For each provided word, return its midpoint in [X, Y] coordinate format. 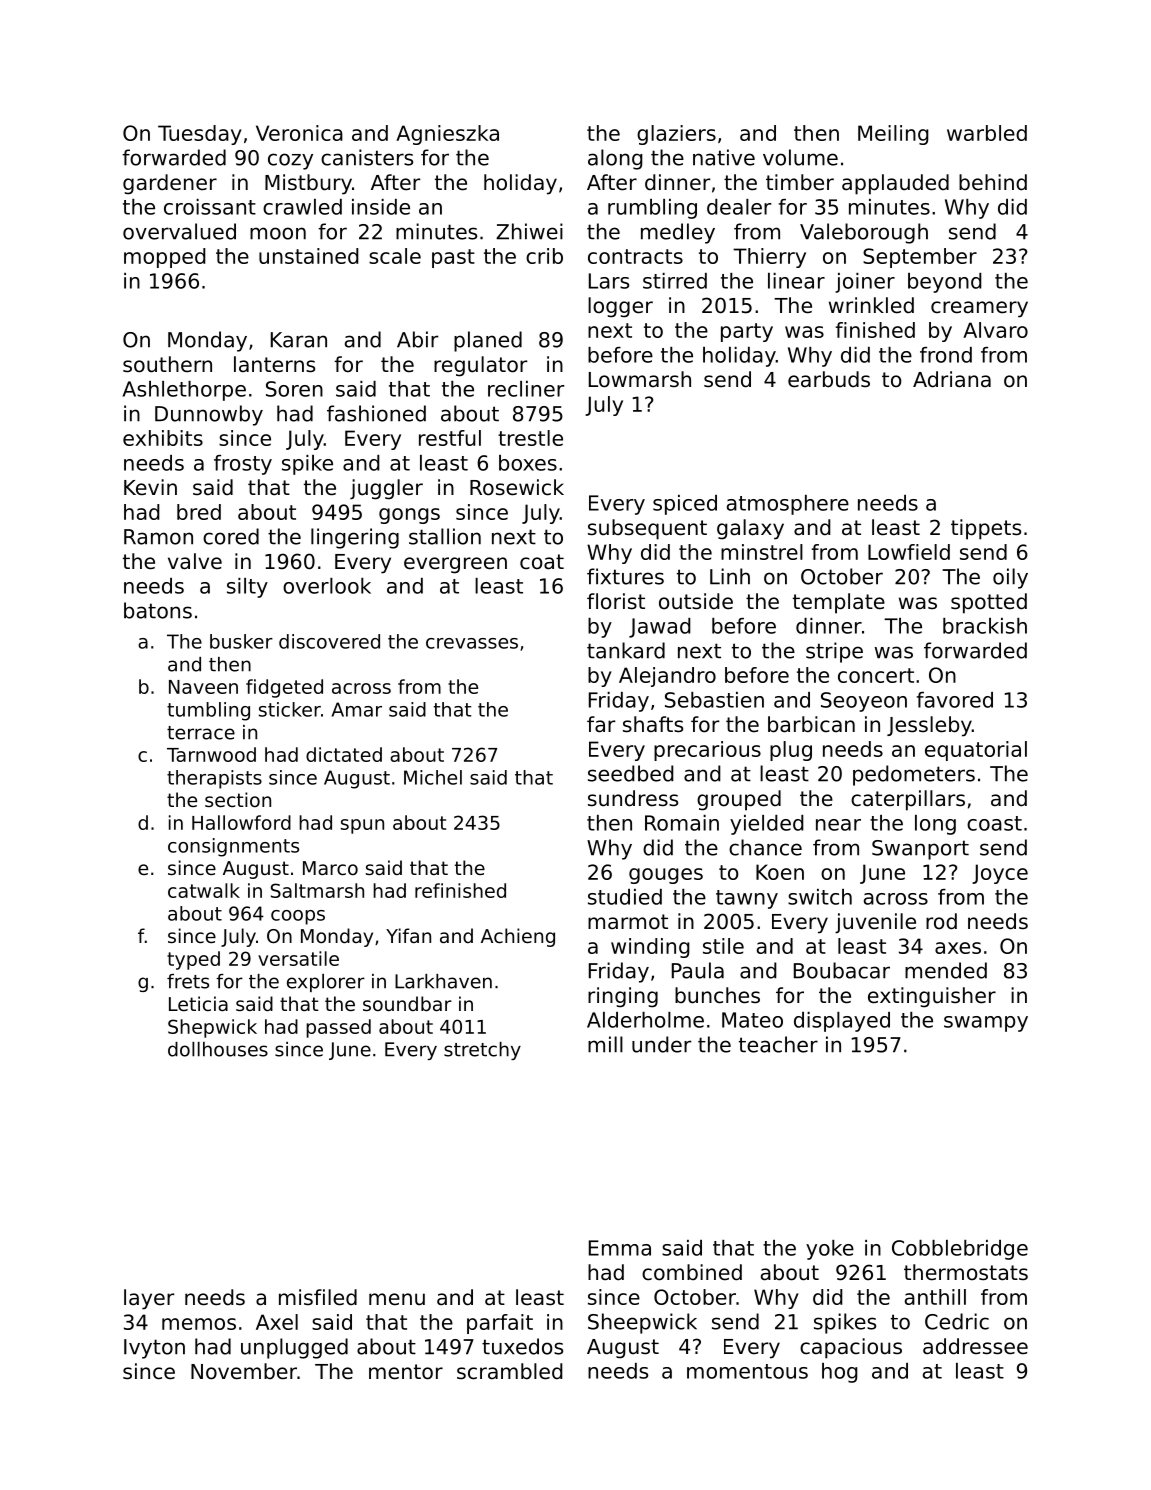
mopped [165, 258]
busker [241, 641]
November [244, 1371]
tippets [986, 529]
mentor [406, 1372]
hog [840, 1373]
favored [955, 700]
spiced [685, 505]
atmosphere [788, 505]
